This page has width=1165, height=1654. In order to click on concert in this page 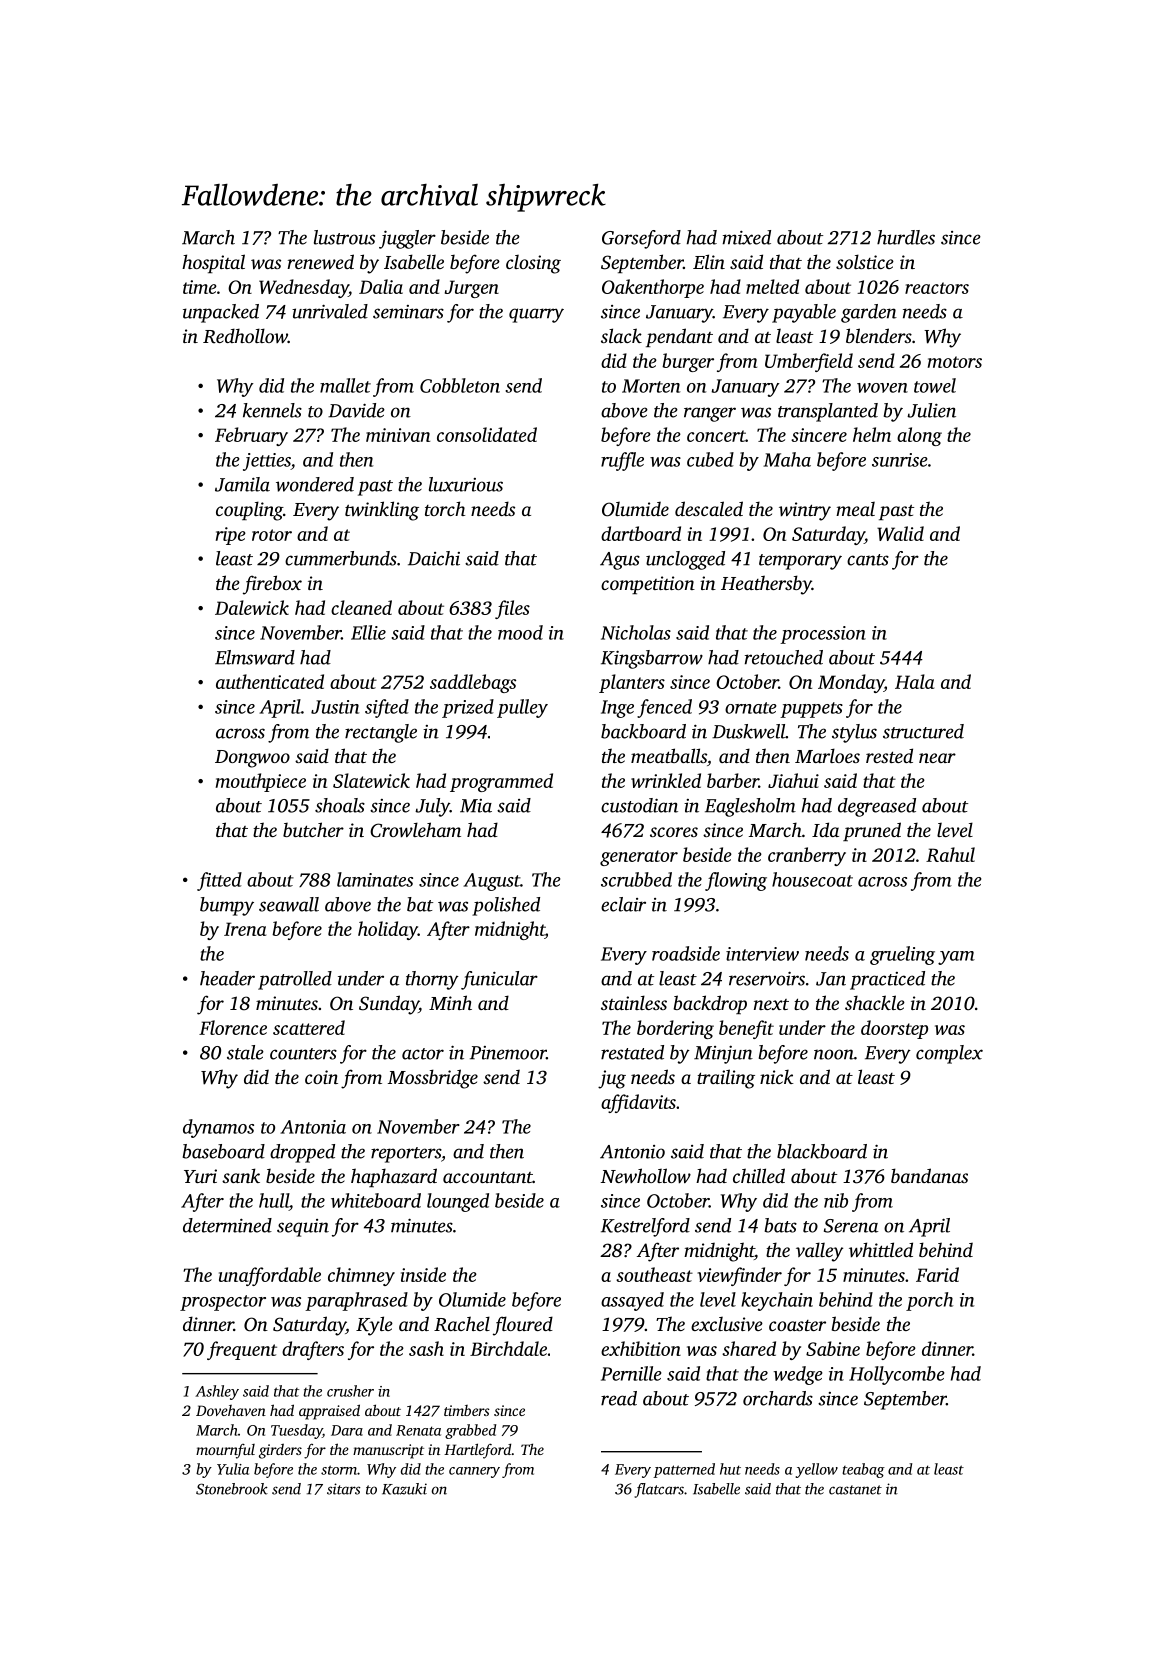, I will do `click(716, 436)`.
